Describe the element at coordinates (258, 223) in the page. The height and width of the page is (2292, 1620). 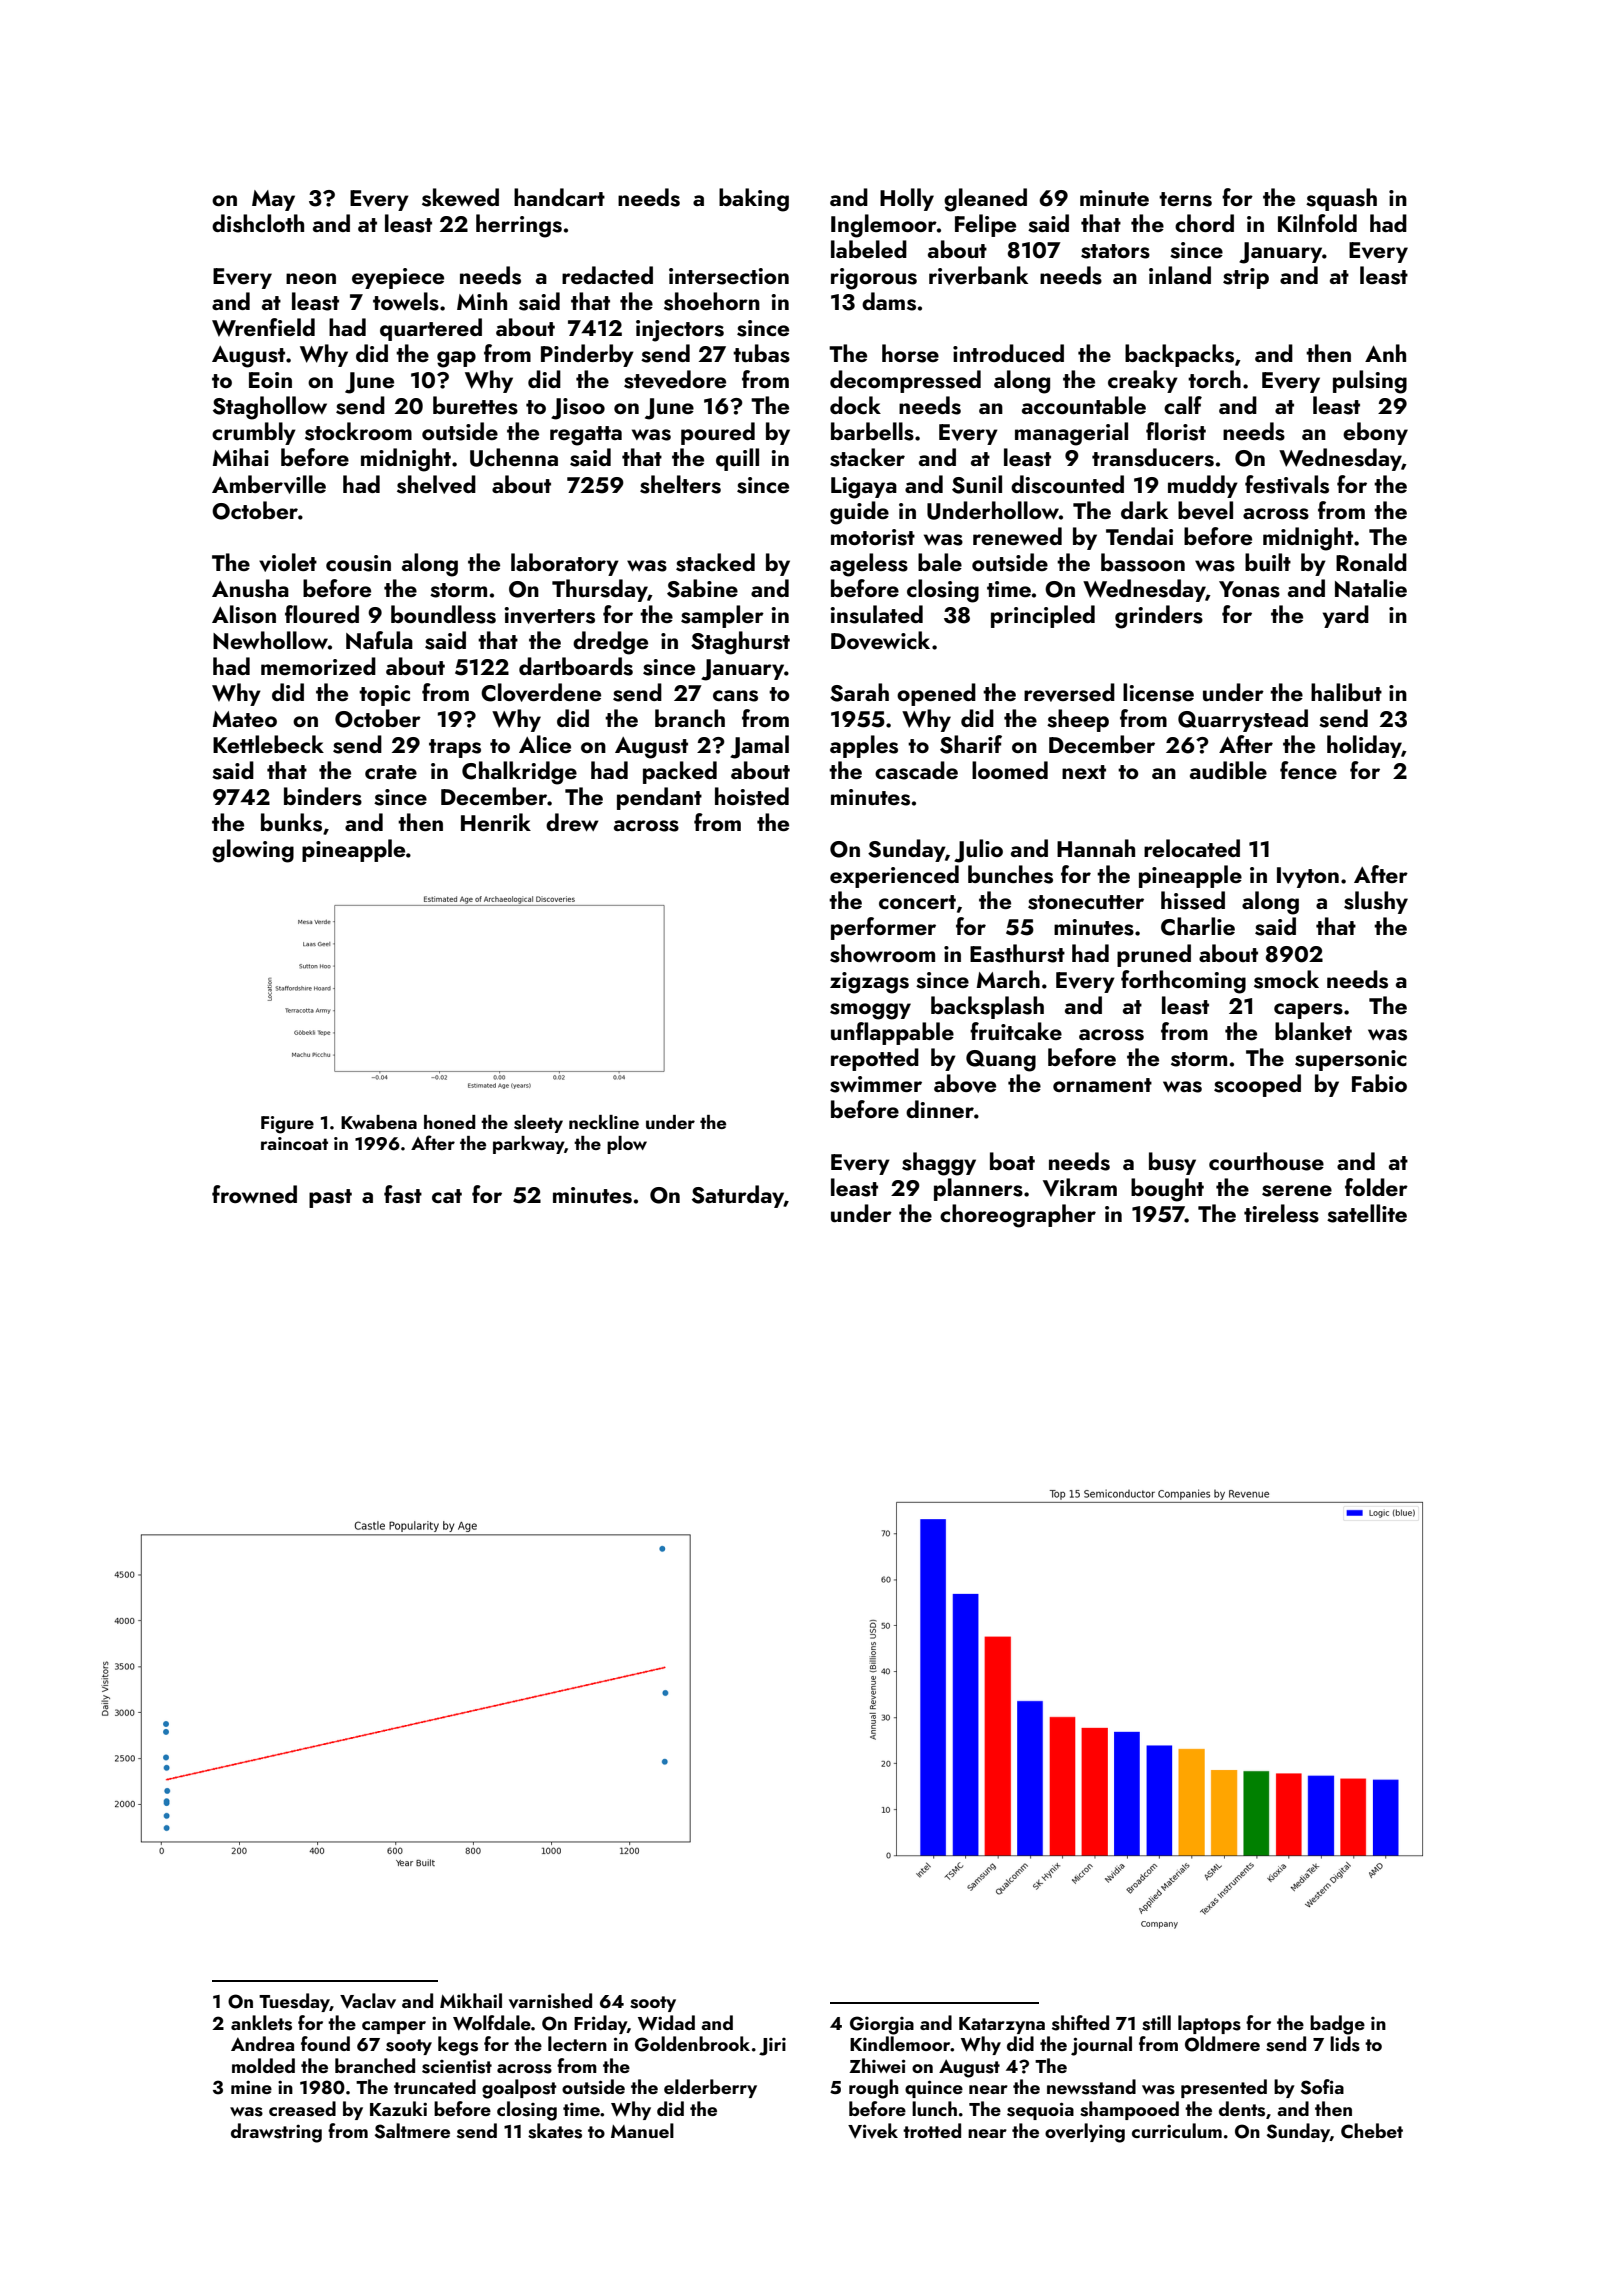
I see `dishcloth` at that location.
